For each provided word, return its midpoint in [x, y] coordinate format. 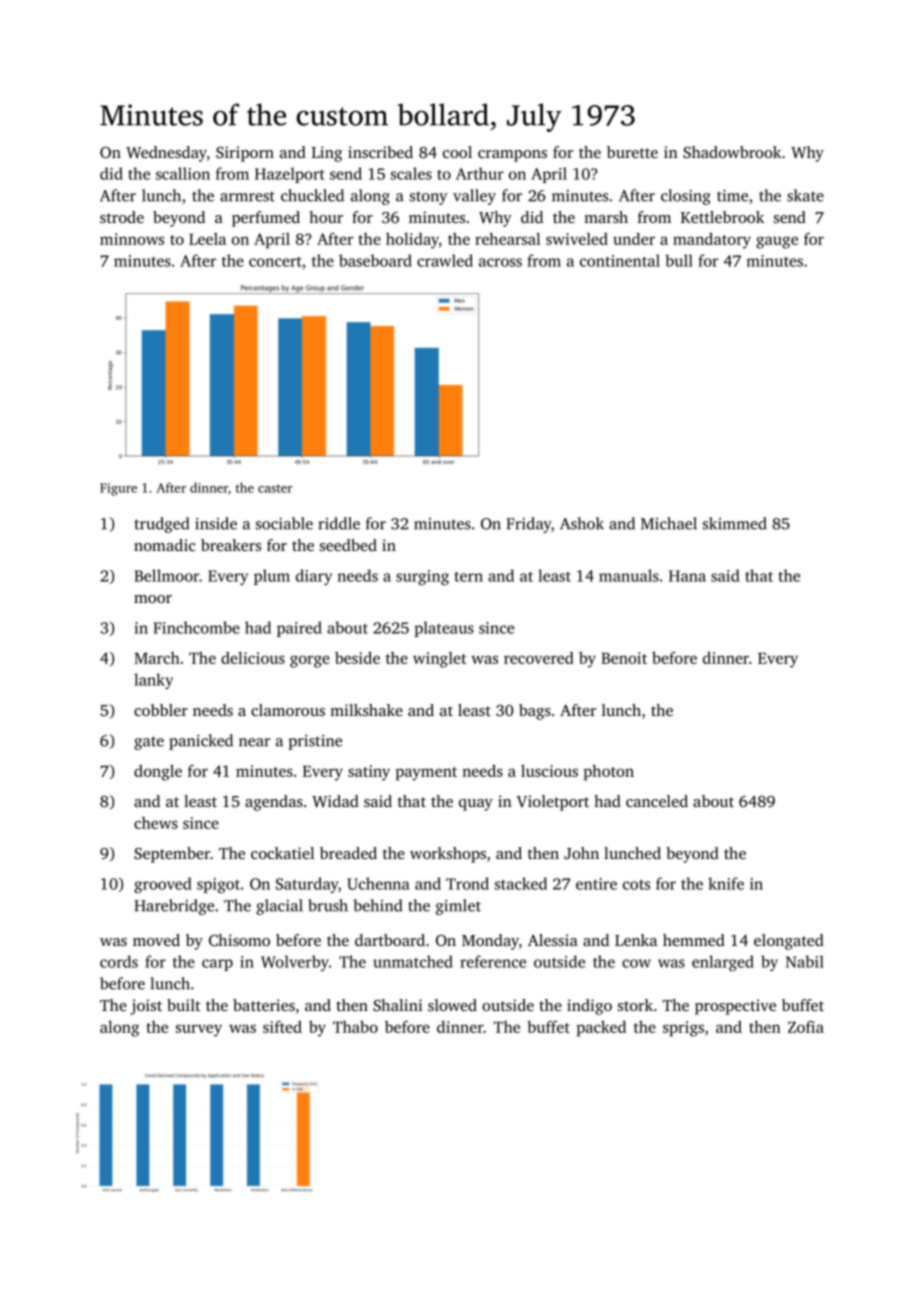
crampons [512, 156]
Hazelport [289, 175]
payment [426, 774]
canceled [657, 801]
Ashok [582, 523]
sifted [282, 1027]
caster [275, 488]
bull [679, 260]
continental [620, 260]
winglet [439, 660]
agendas [274, 803]
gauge [777, 242]
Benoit [624, 658]
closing [686, 197]
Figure [118, 489]
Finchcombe [196, 627]
